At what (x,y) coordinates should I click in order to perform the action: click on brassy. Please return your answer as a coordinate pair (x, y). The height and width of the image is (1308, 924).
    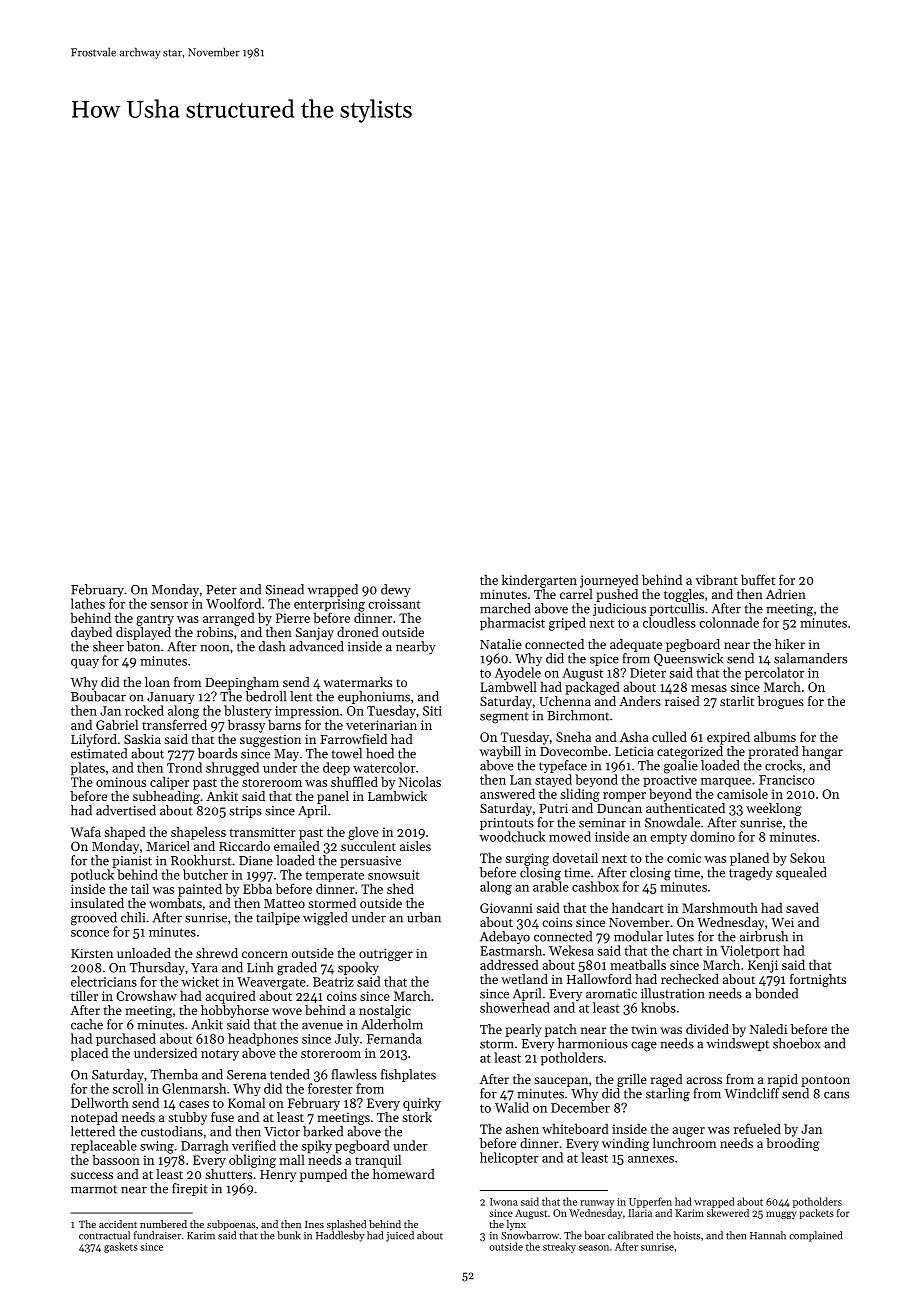
    Looking at the image, I should click on (246, 726).
